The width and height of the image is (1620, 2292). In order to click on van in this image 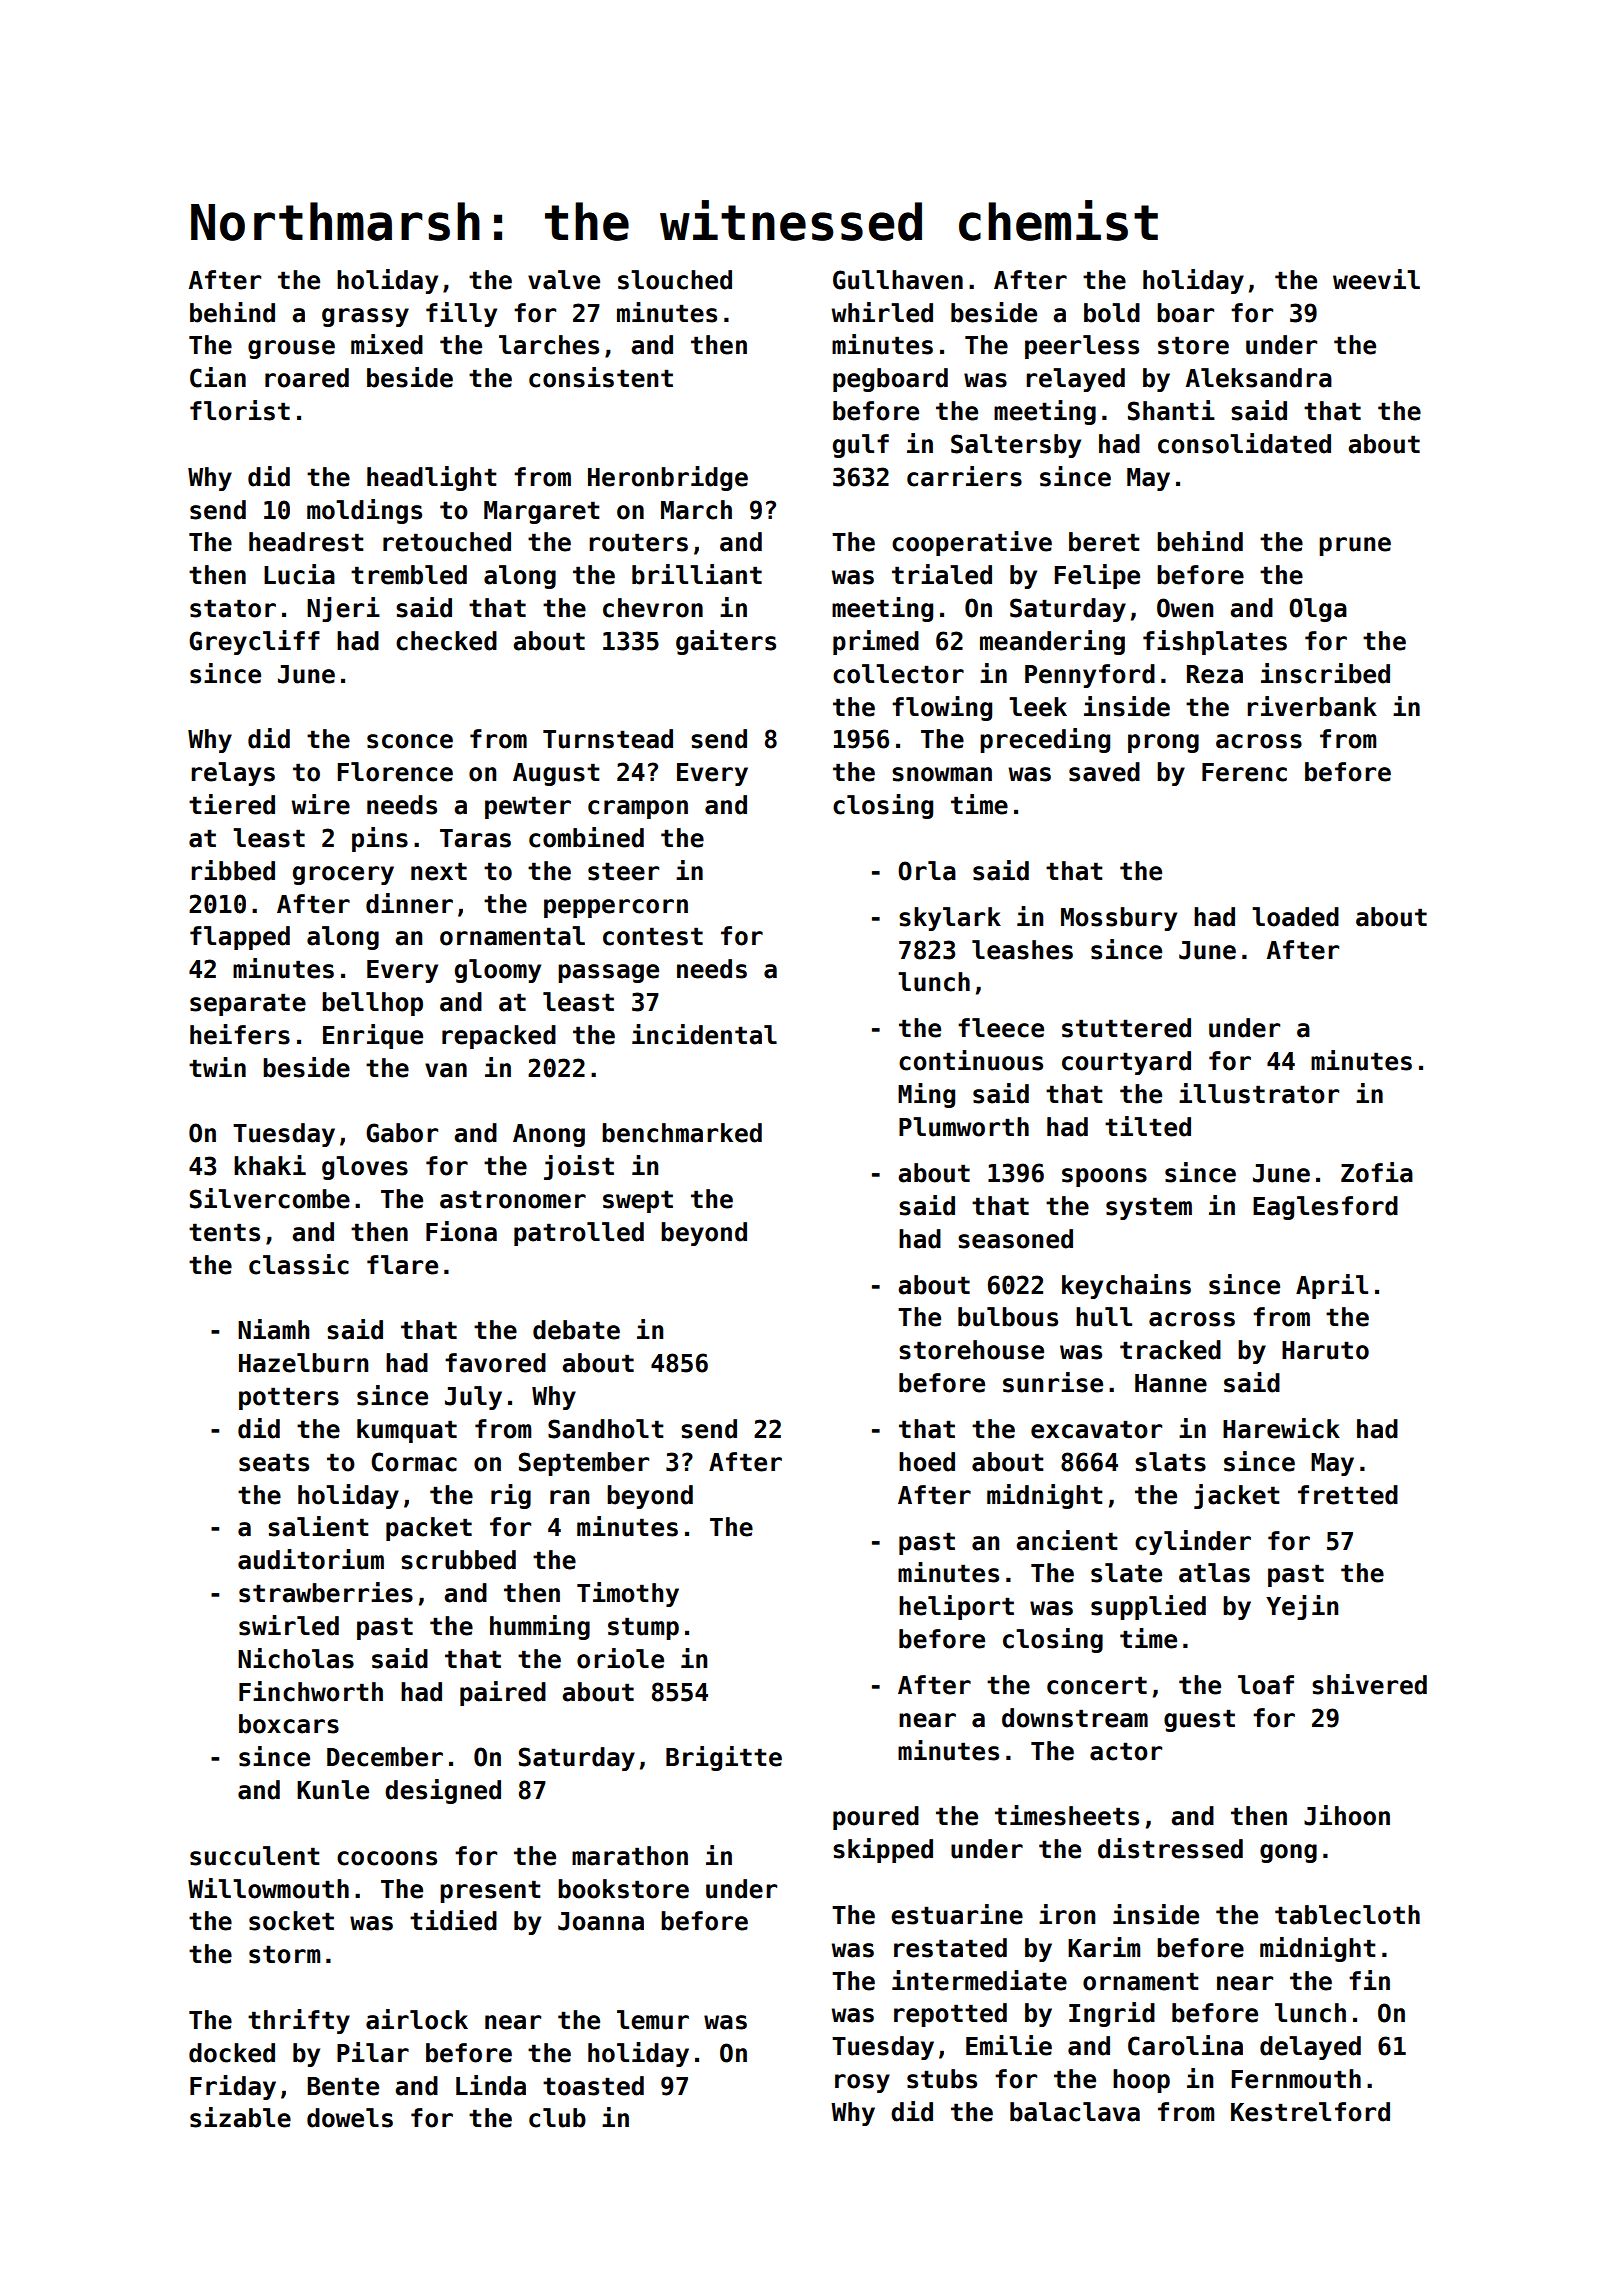, I will do `click(446, 1070)`.
